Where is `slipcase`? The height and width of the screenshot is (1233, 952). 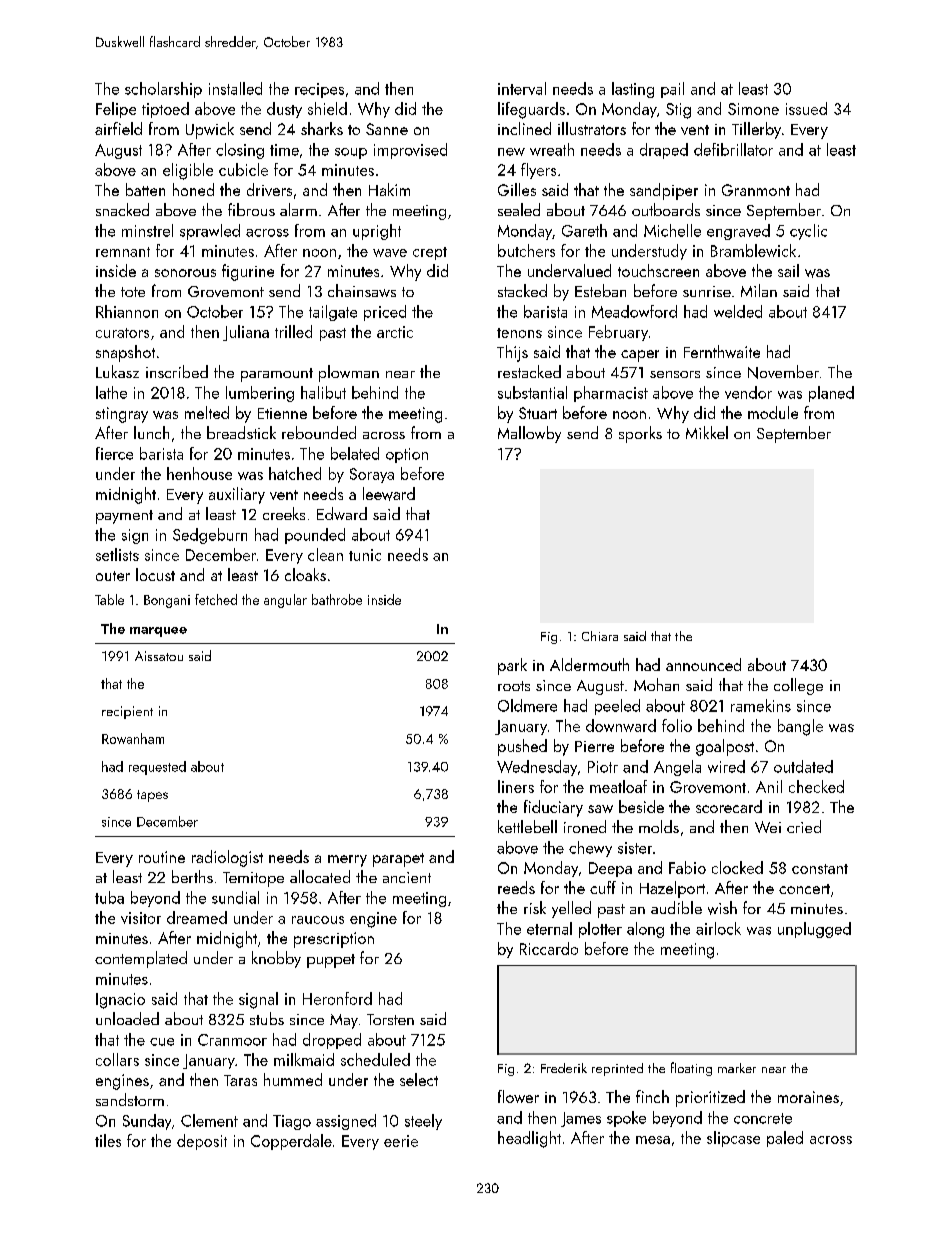 slipcase is located at coordinates (733, 1139).
